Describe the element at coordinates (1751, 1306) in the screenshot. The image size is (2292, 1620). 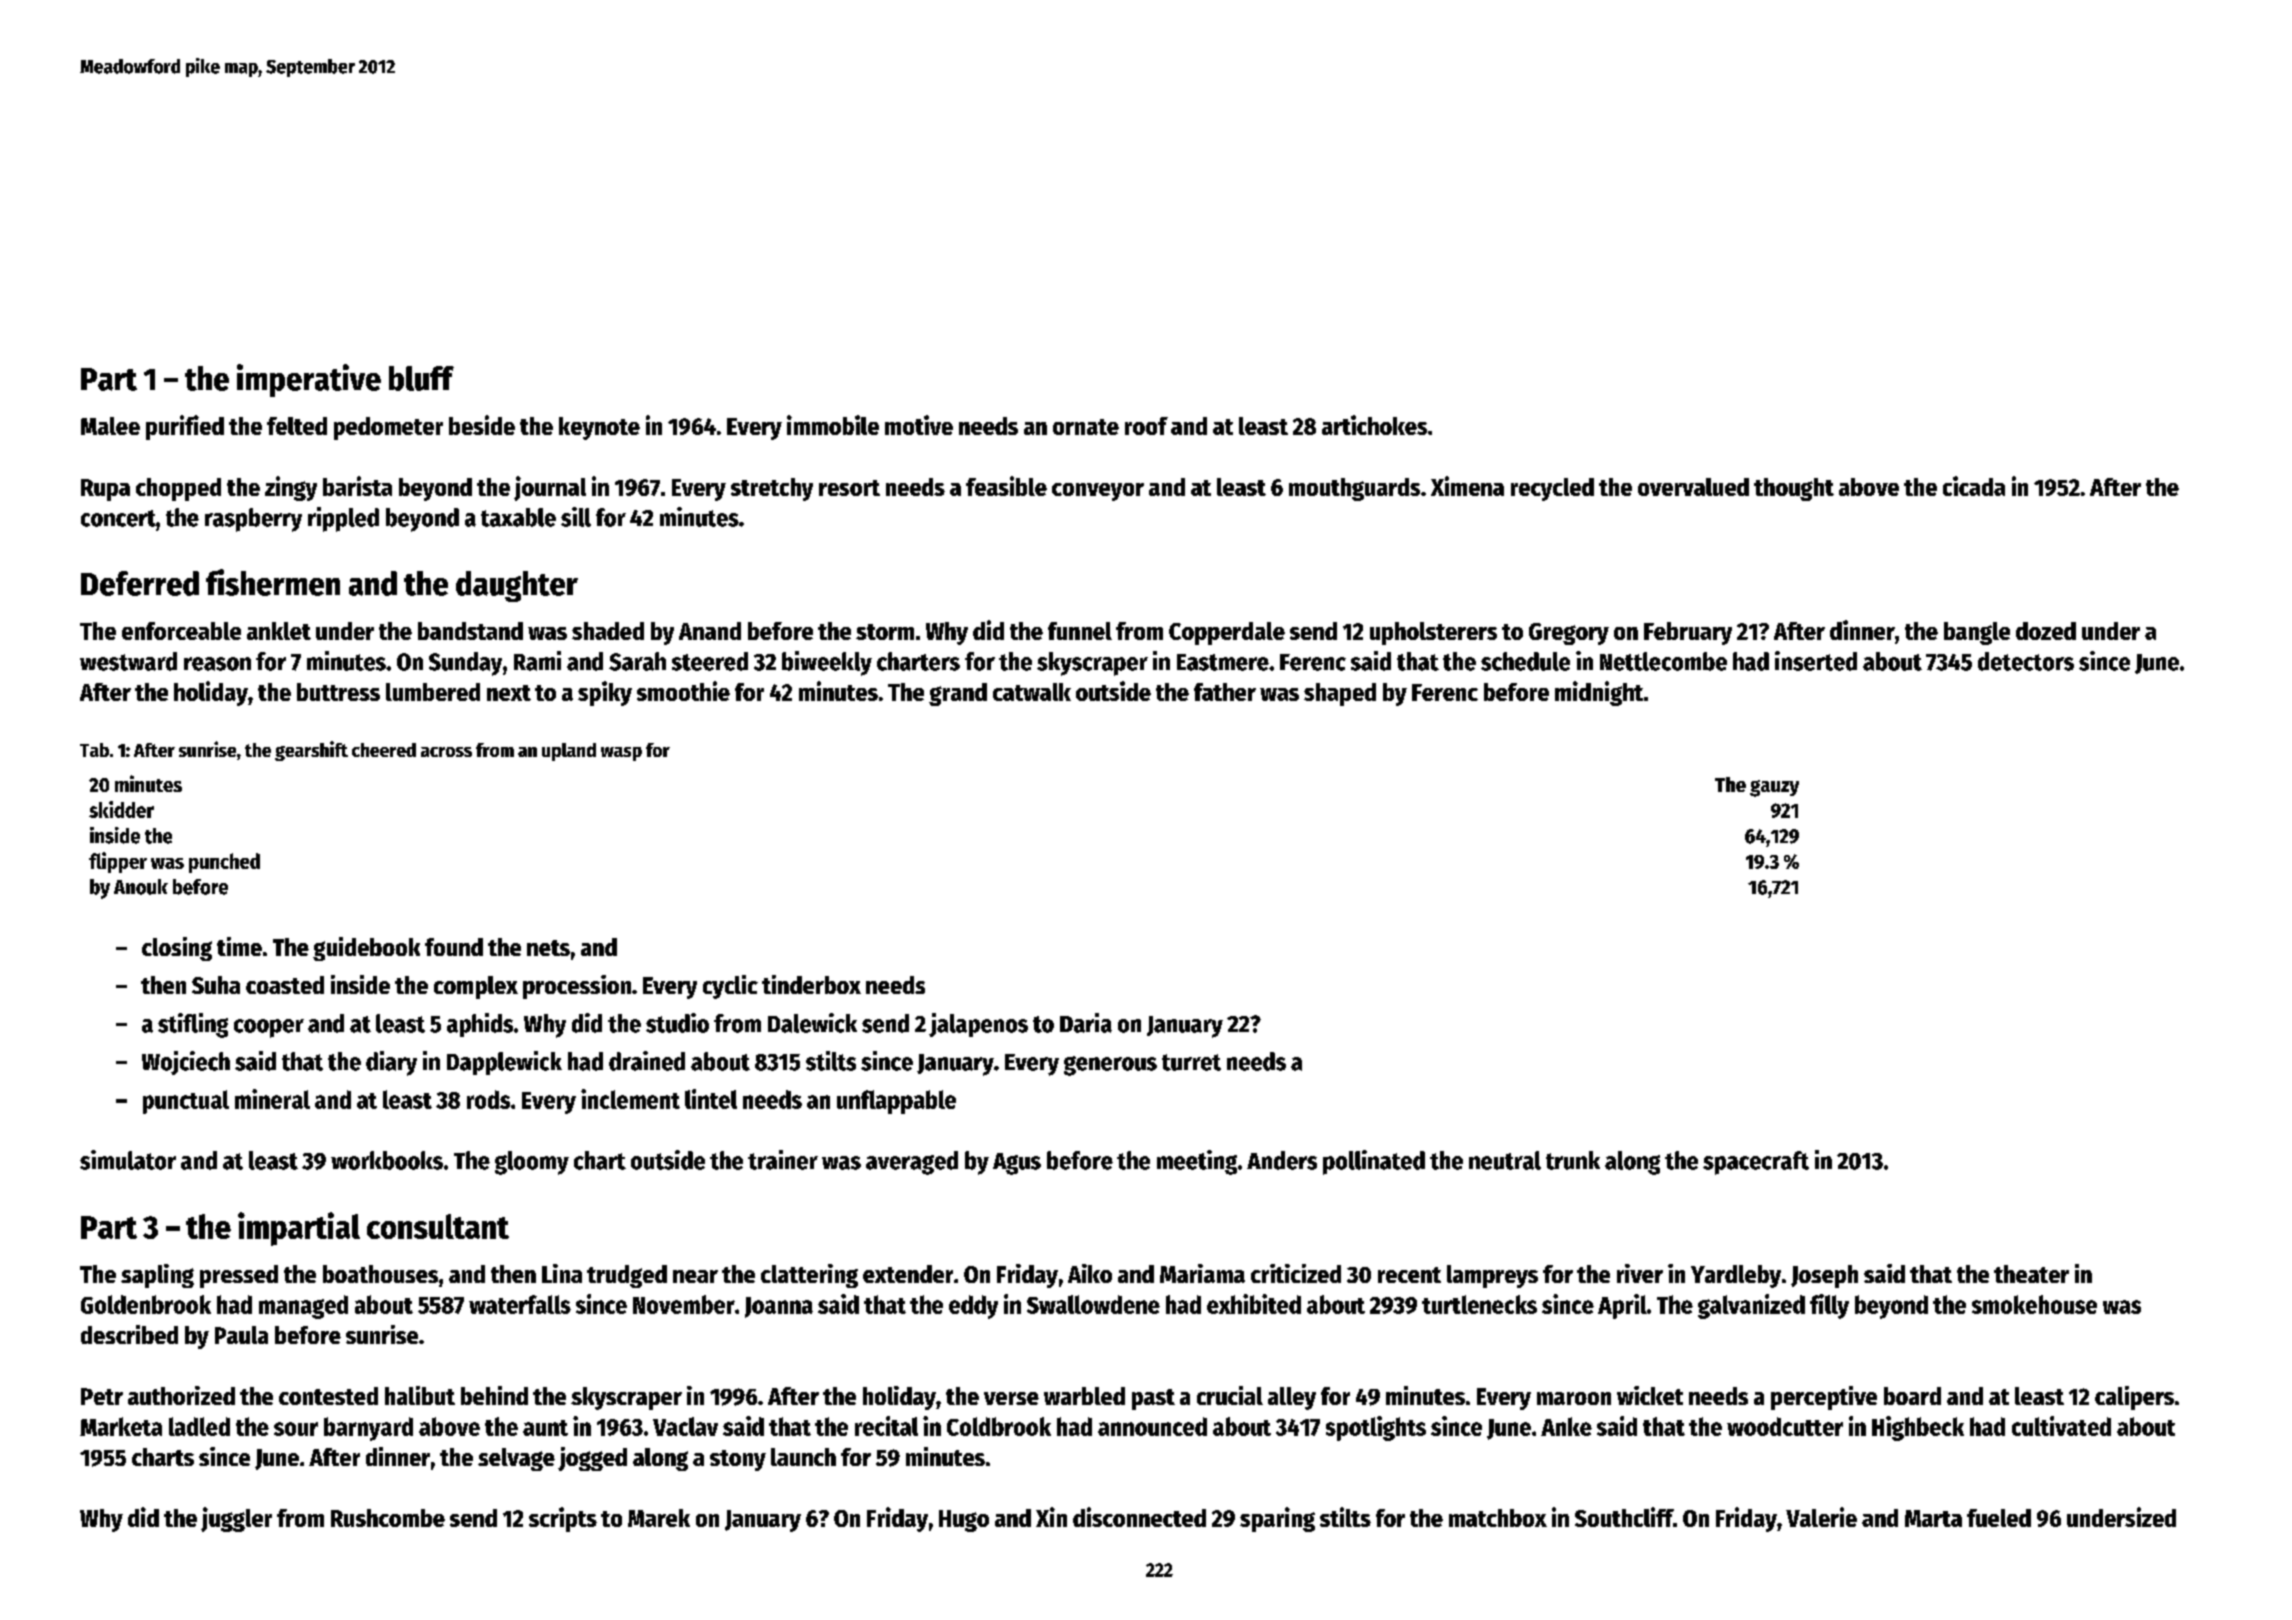
I see `galvanized` at that location.
